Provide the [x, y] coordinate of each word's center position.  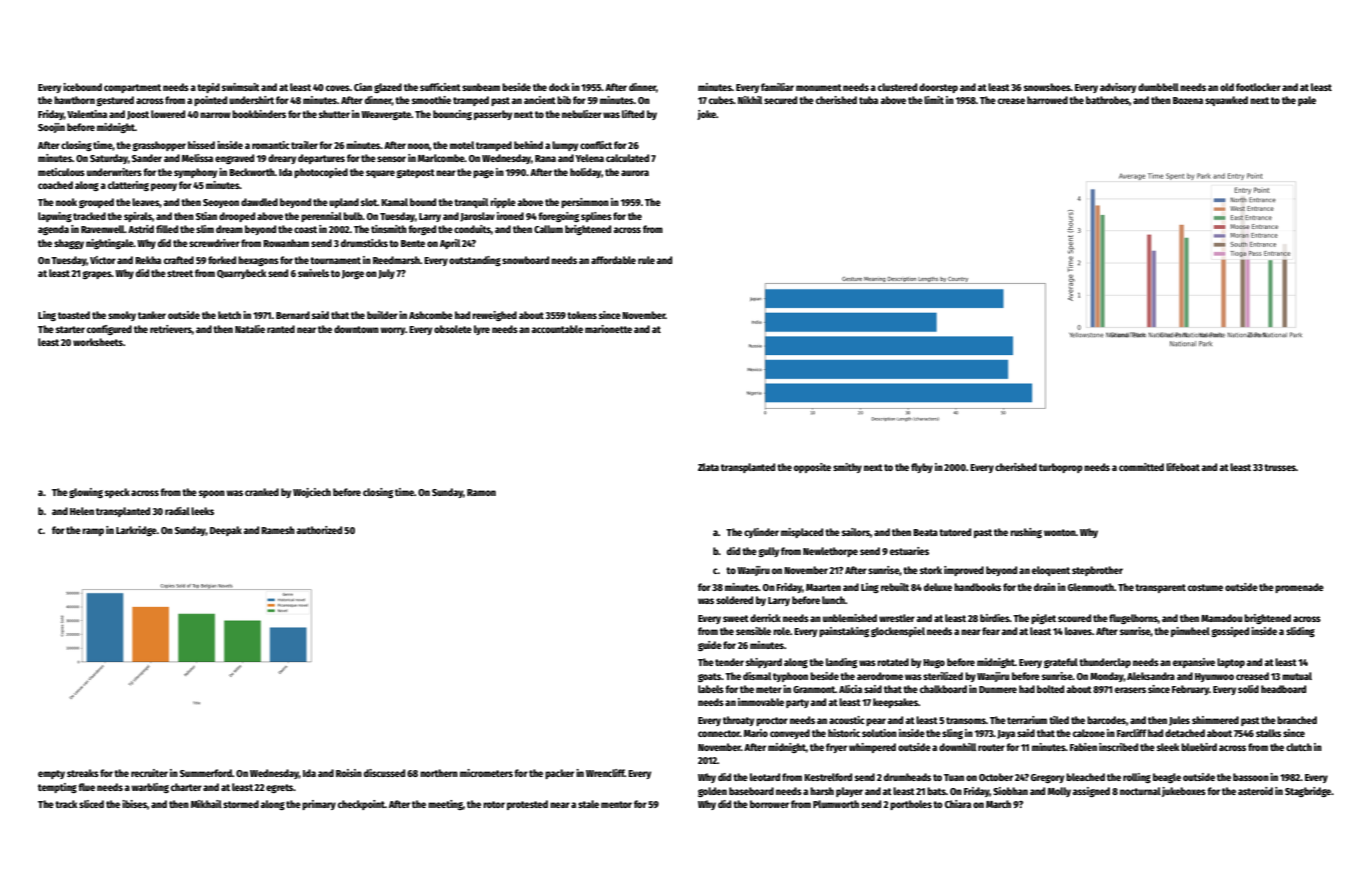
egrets [279, 788]
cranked [262, 492]
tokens [582, 315]
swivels [313, 273]
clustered [897, 87]
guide [710, 646]
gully [769, 552]
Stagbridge [1308, 792]
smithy [847, 468]
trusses [1280, 467]
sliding [1300, 632]
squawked [1226, 101]
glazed [388, 88]
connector [719, 733]
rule [646, 260]
